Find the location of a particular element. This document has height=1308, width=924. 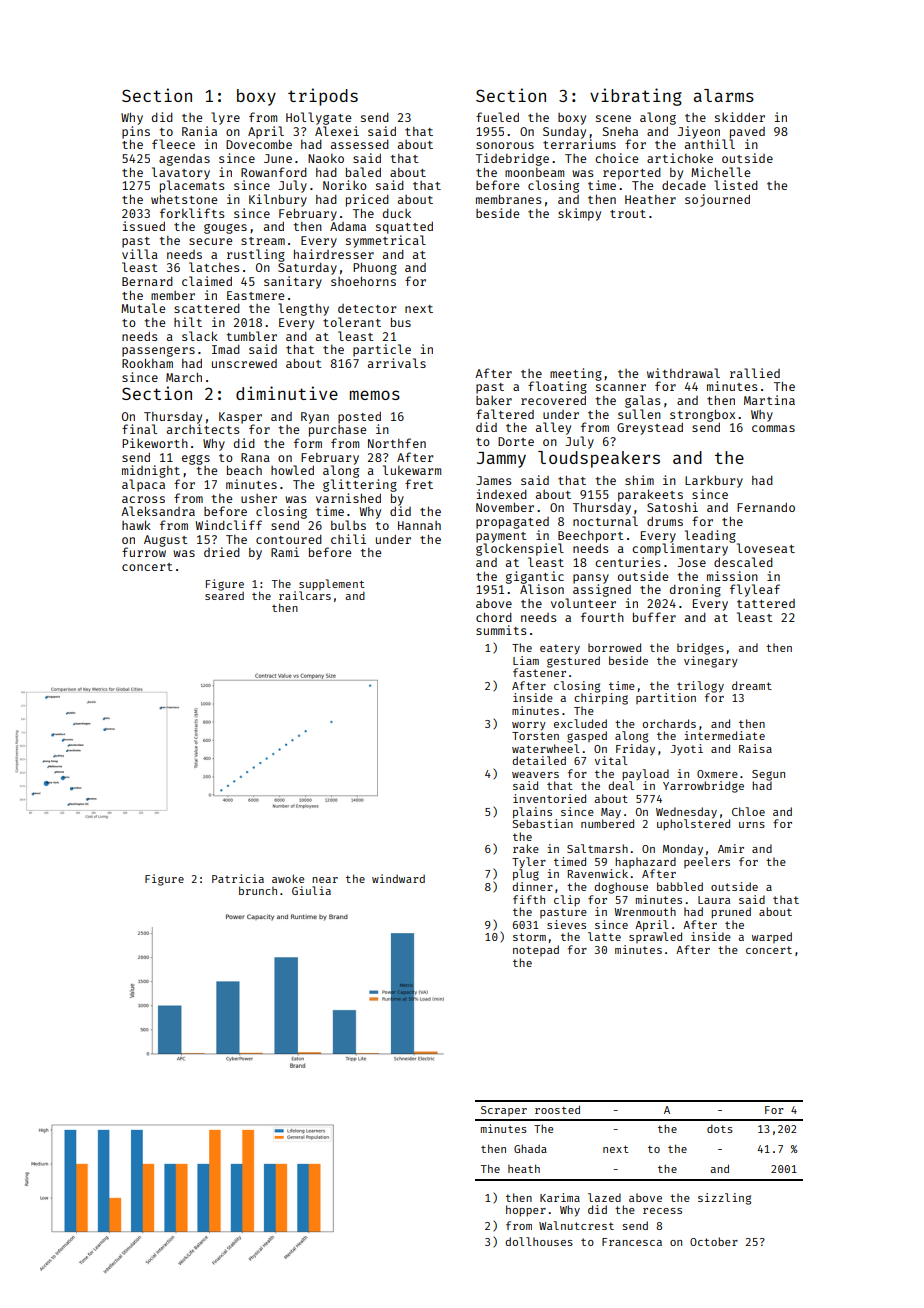

Raisa is located at coordinates (755, 748).
